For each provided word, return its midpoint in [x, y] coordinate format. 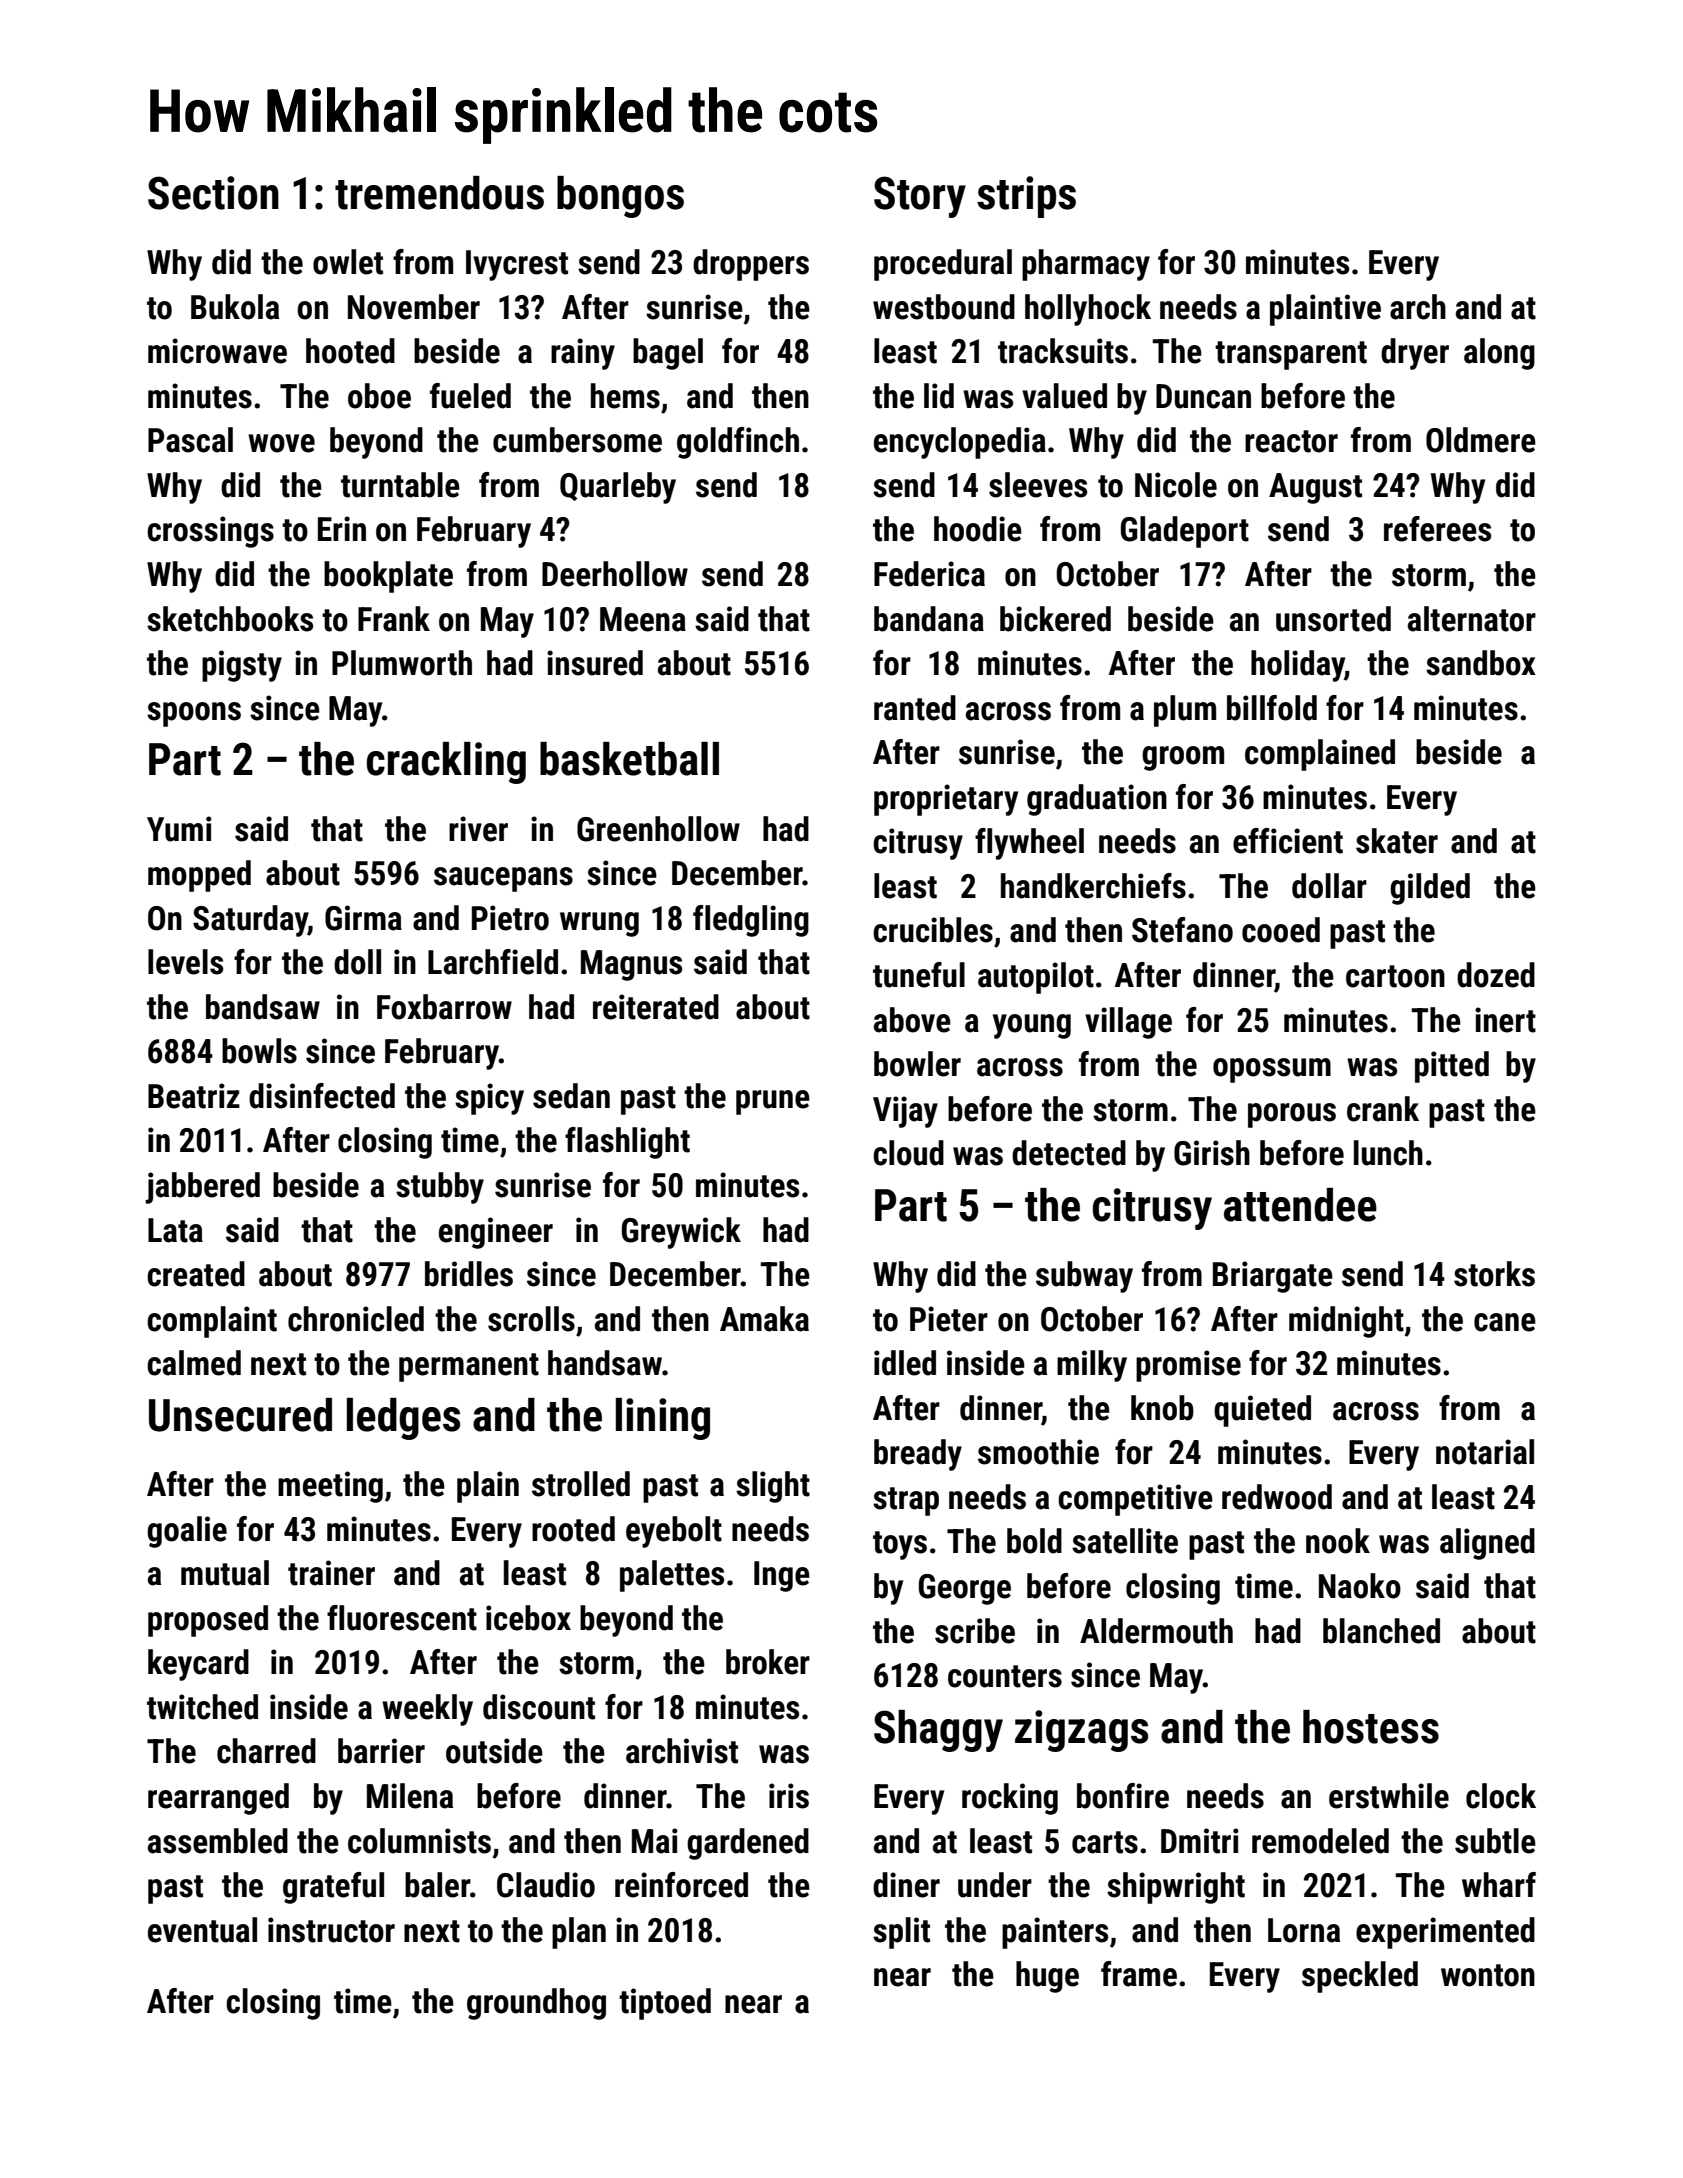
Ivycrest [517, 265]
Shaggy [938, 1731]
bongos [620, 197]
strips [1026, 197]
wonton [1488, 1975]
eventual [202, 1930]
